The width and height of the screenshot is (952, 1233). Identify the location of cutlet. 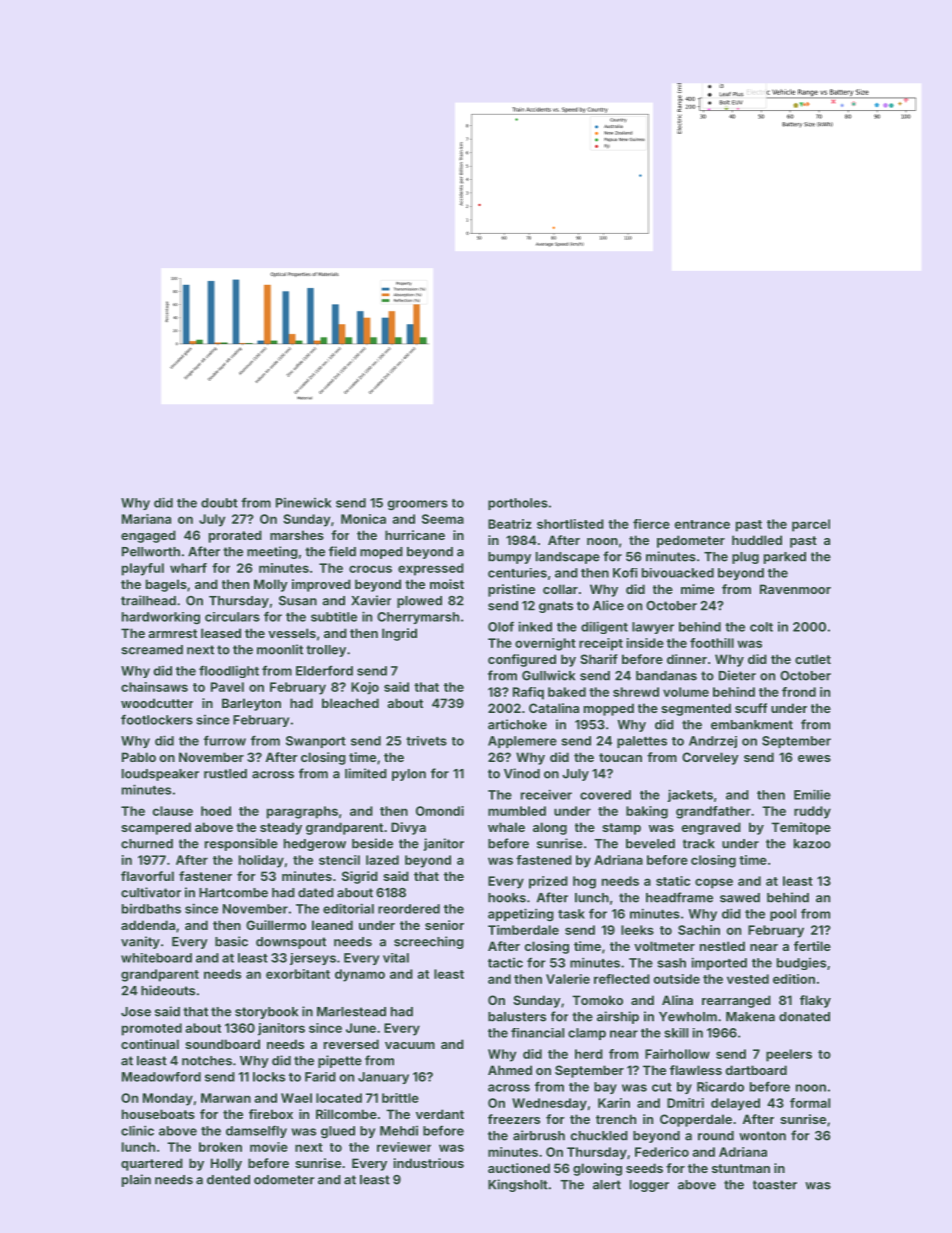
(813, 659).
